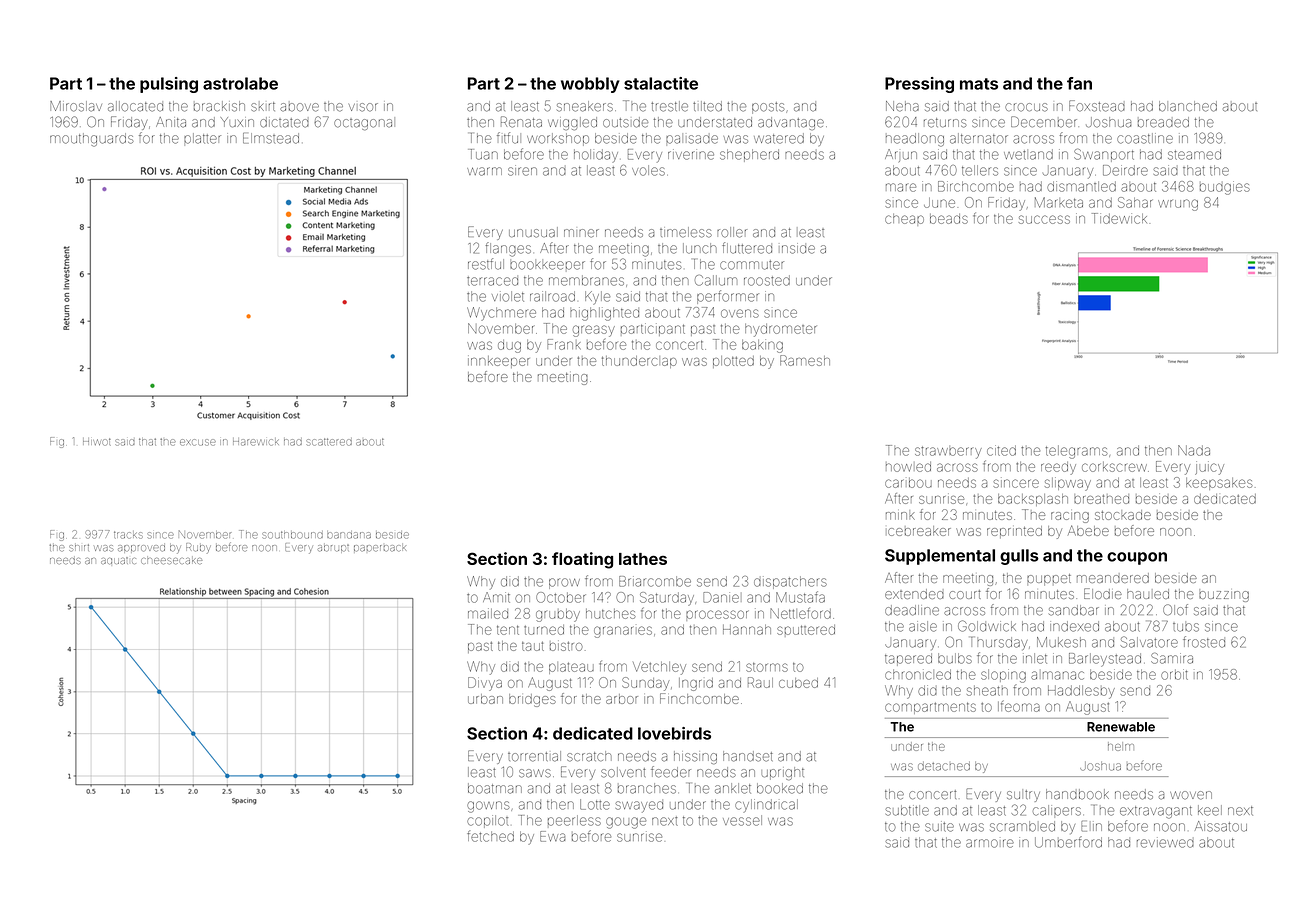 This image has width=1308, height=924. What do you see at coordinates (779, 138) in the image?
I see `watered` at bounding box center [779, 138].
